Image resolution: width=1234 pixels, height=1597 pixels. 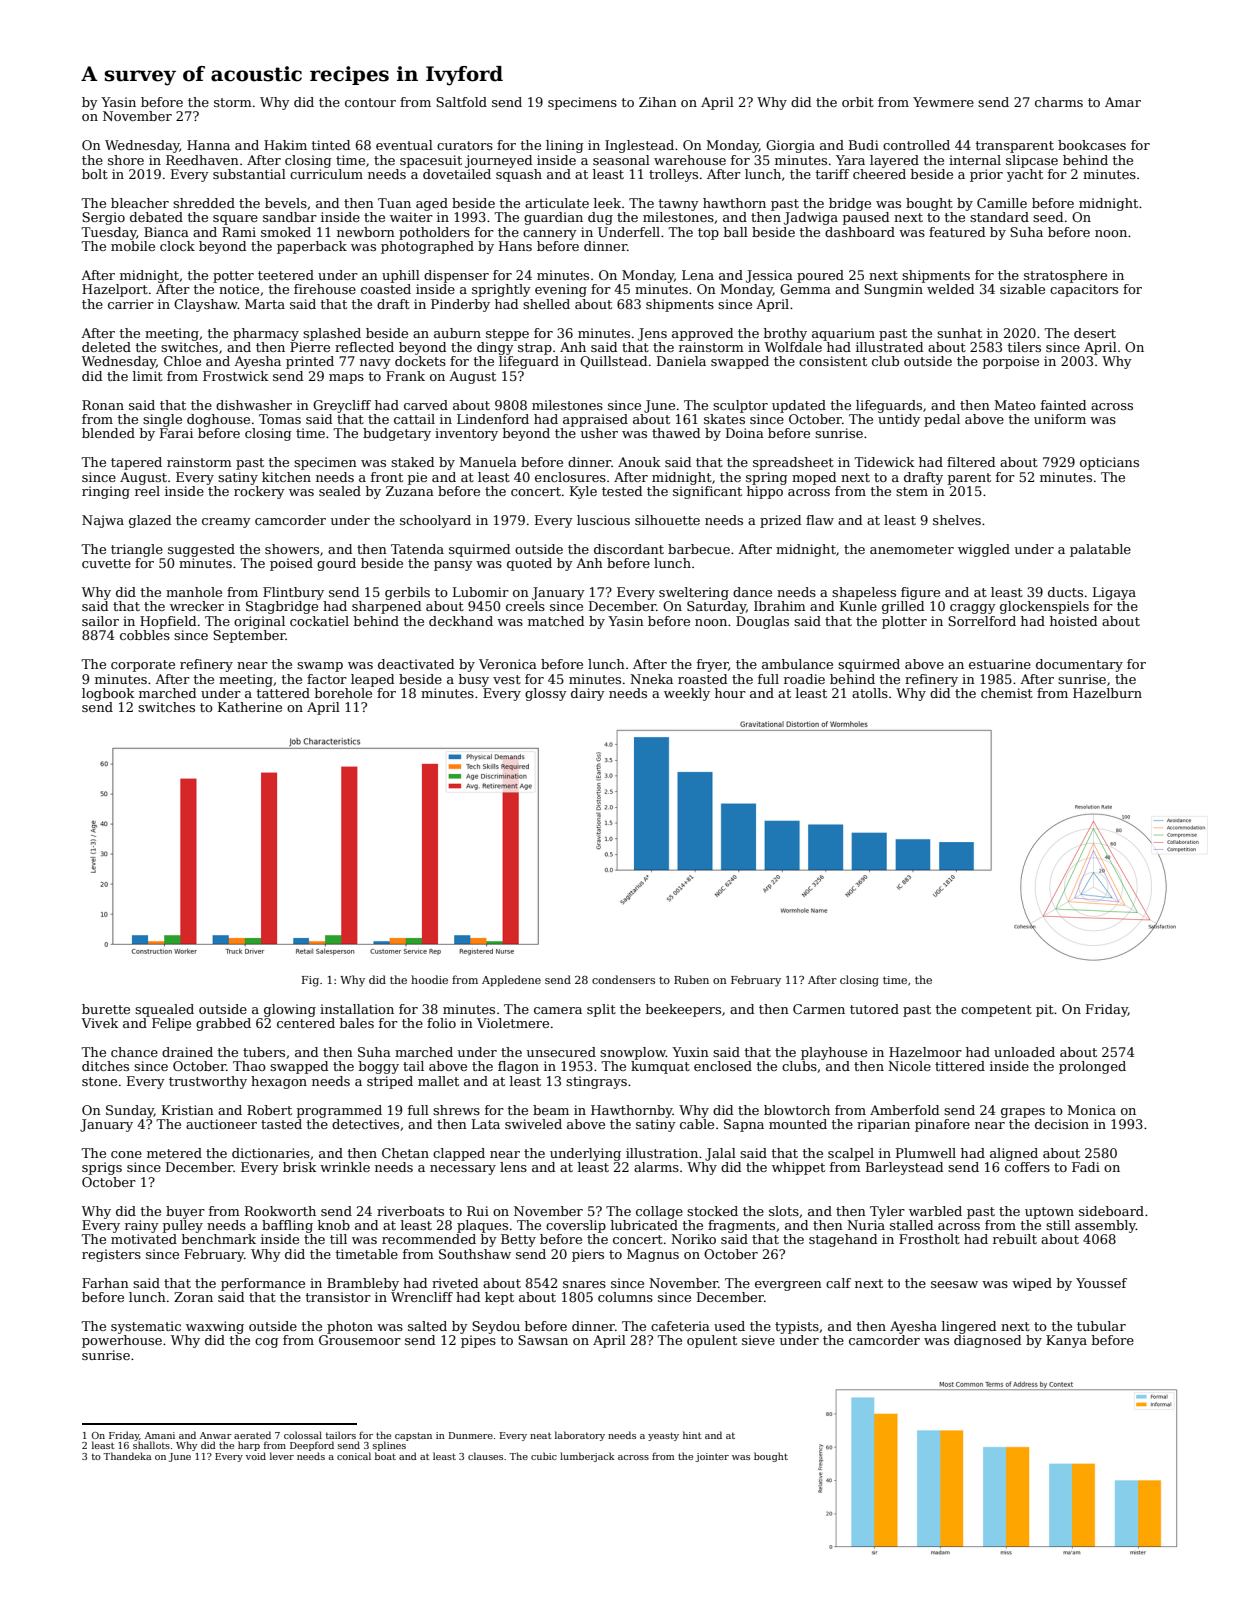 I want to click on Hanna, so click(x=208, y=145).
